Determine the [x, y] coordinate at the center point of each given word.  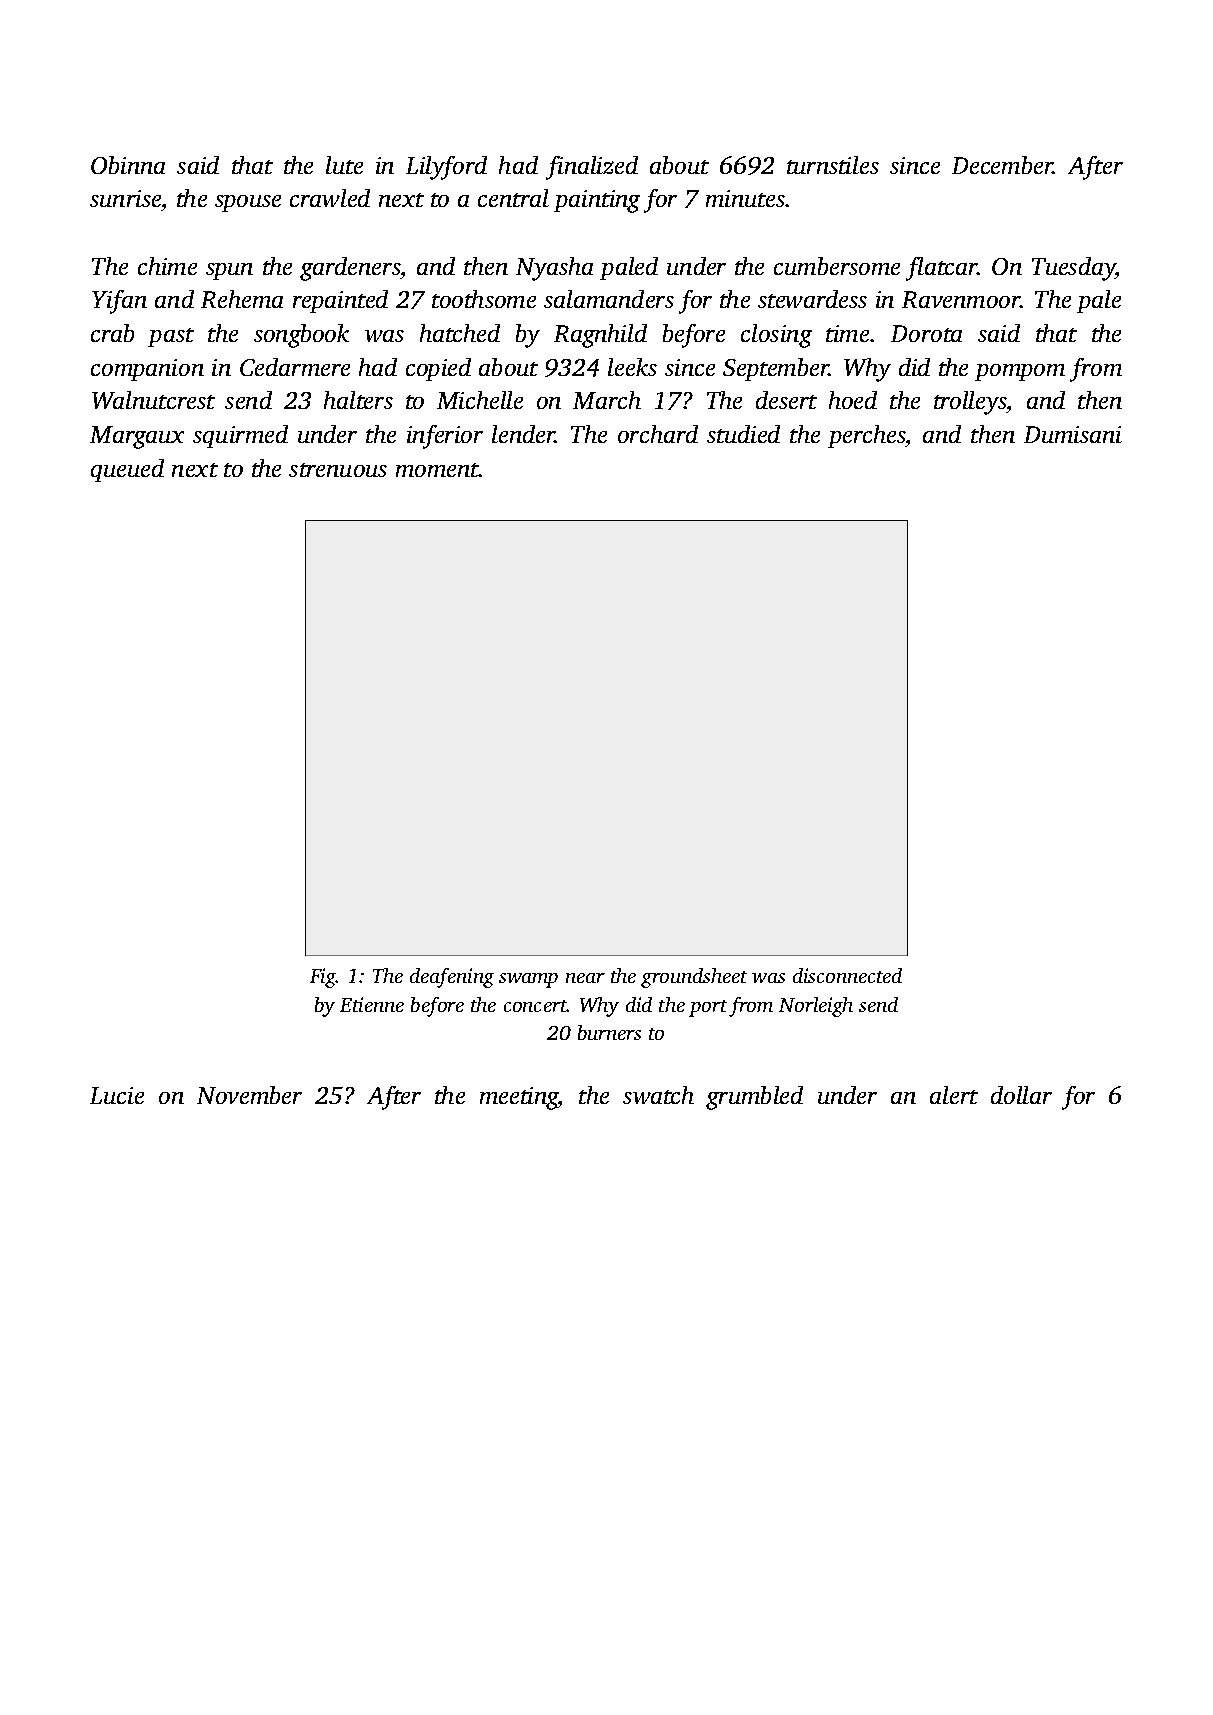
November [249, 1095]
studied [743, 434]
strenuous [338, 470]
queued [127, 470]
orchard [658, 434]
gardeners [350, 269]
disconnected [847, 975]
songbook [301, 336]
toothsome [484, 299]
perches [867, 436]
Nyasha [554, 269]
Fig [323, 978]
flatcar [942, 269]
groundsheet [694, 978]
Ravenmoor [961, 299]
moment [437, 470]
